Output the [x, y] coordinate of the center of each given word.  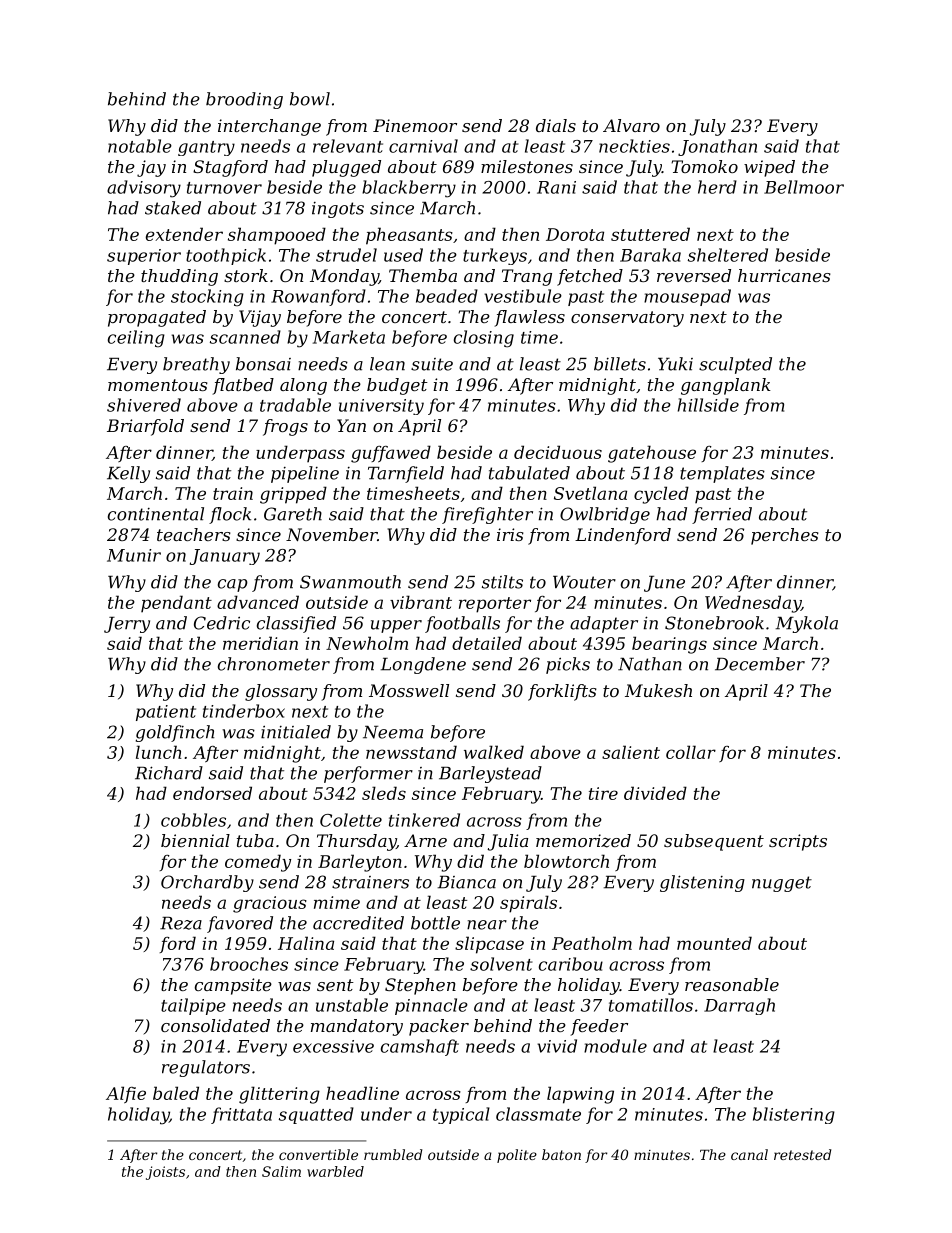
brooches [249, 964]
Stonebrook [714, 623]
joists [165, 1173]
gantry [206, 148]
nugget [782, 884]
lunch [159, 752]
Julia [507, 842]
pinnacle [431, 1006]
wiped [769, 168]
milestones [527, 166]
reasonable [732, 984]
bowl [310, 99]
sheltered [728, 255]
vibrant [421, 602]
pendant [176, 603]
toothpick [226, 256]
